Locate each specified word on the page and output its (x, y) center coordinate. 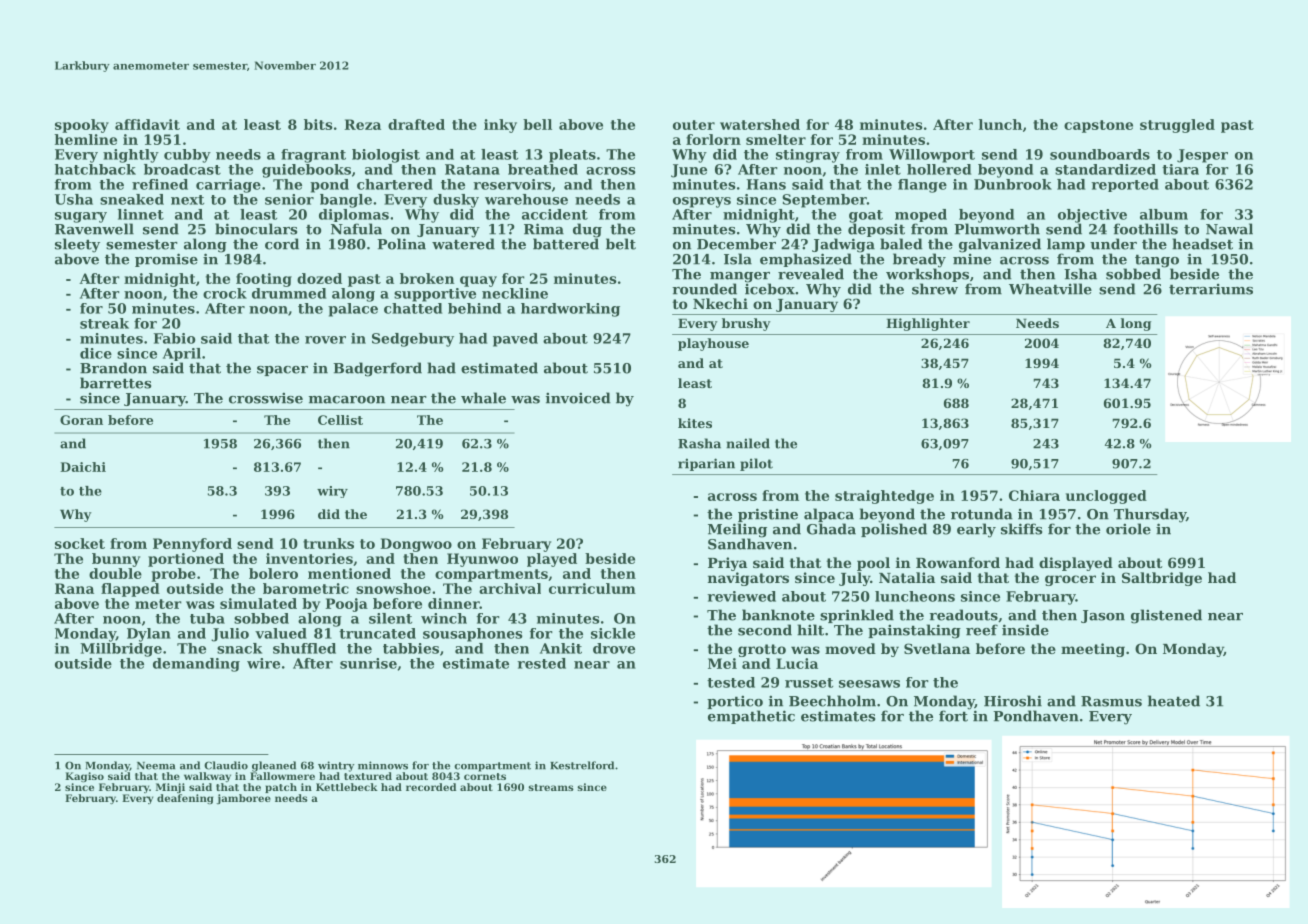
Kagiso (84, 777)
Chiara (1034, 495)
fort (953, 716)
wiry (332, 492)
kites (695, 423)
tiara (1180, 169)
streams (551, 787)
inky (500, 126)
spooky (82, 126)
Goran (81, 420)
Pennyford (192, 545)
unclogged (1106, 497)
